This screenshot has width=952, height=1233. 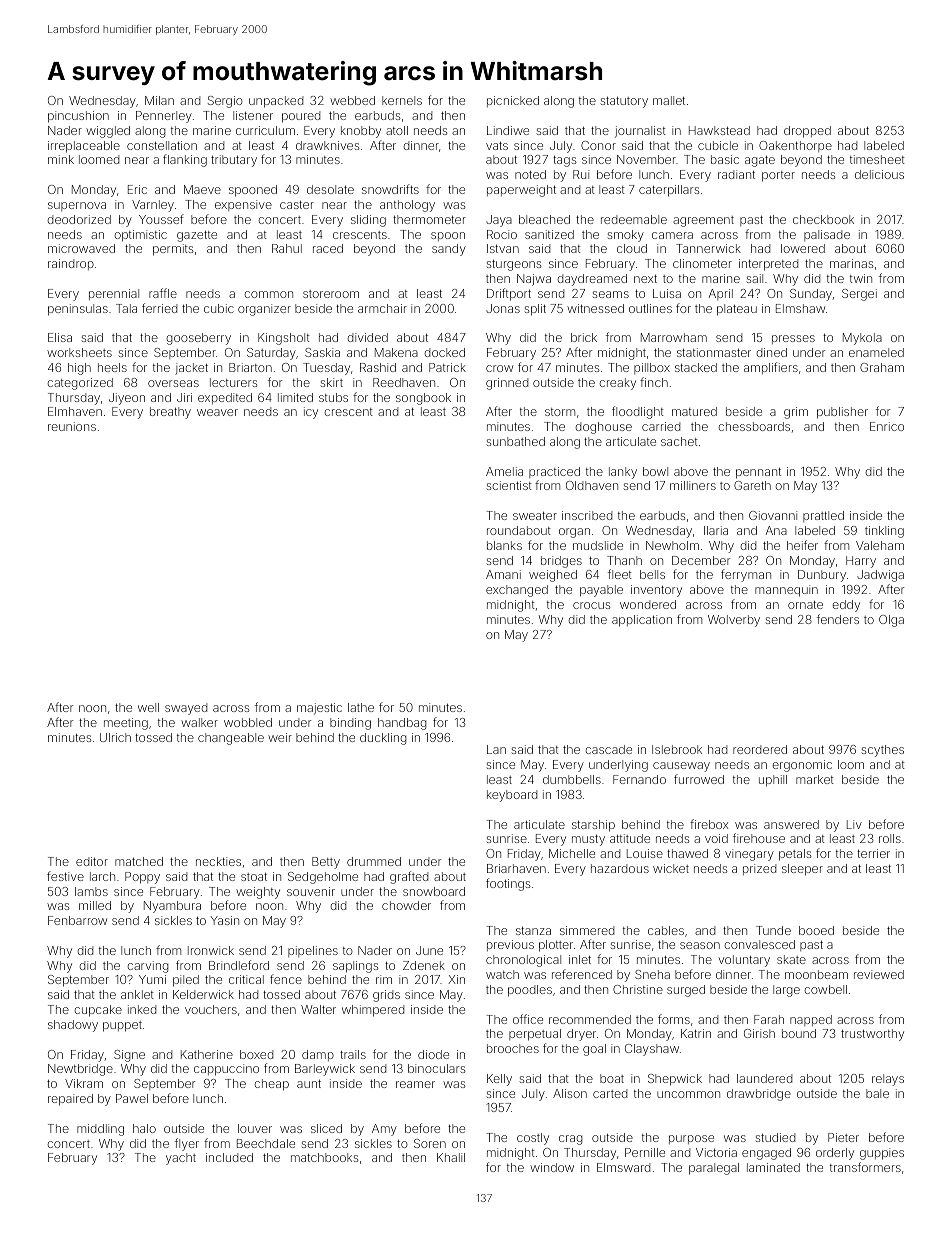 What do you see at coordinates (652, 368) in the screenshot?
I see `pillbox` at bounding box center [652, 368].
